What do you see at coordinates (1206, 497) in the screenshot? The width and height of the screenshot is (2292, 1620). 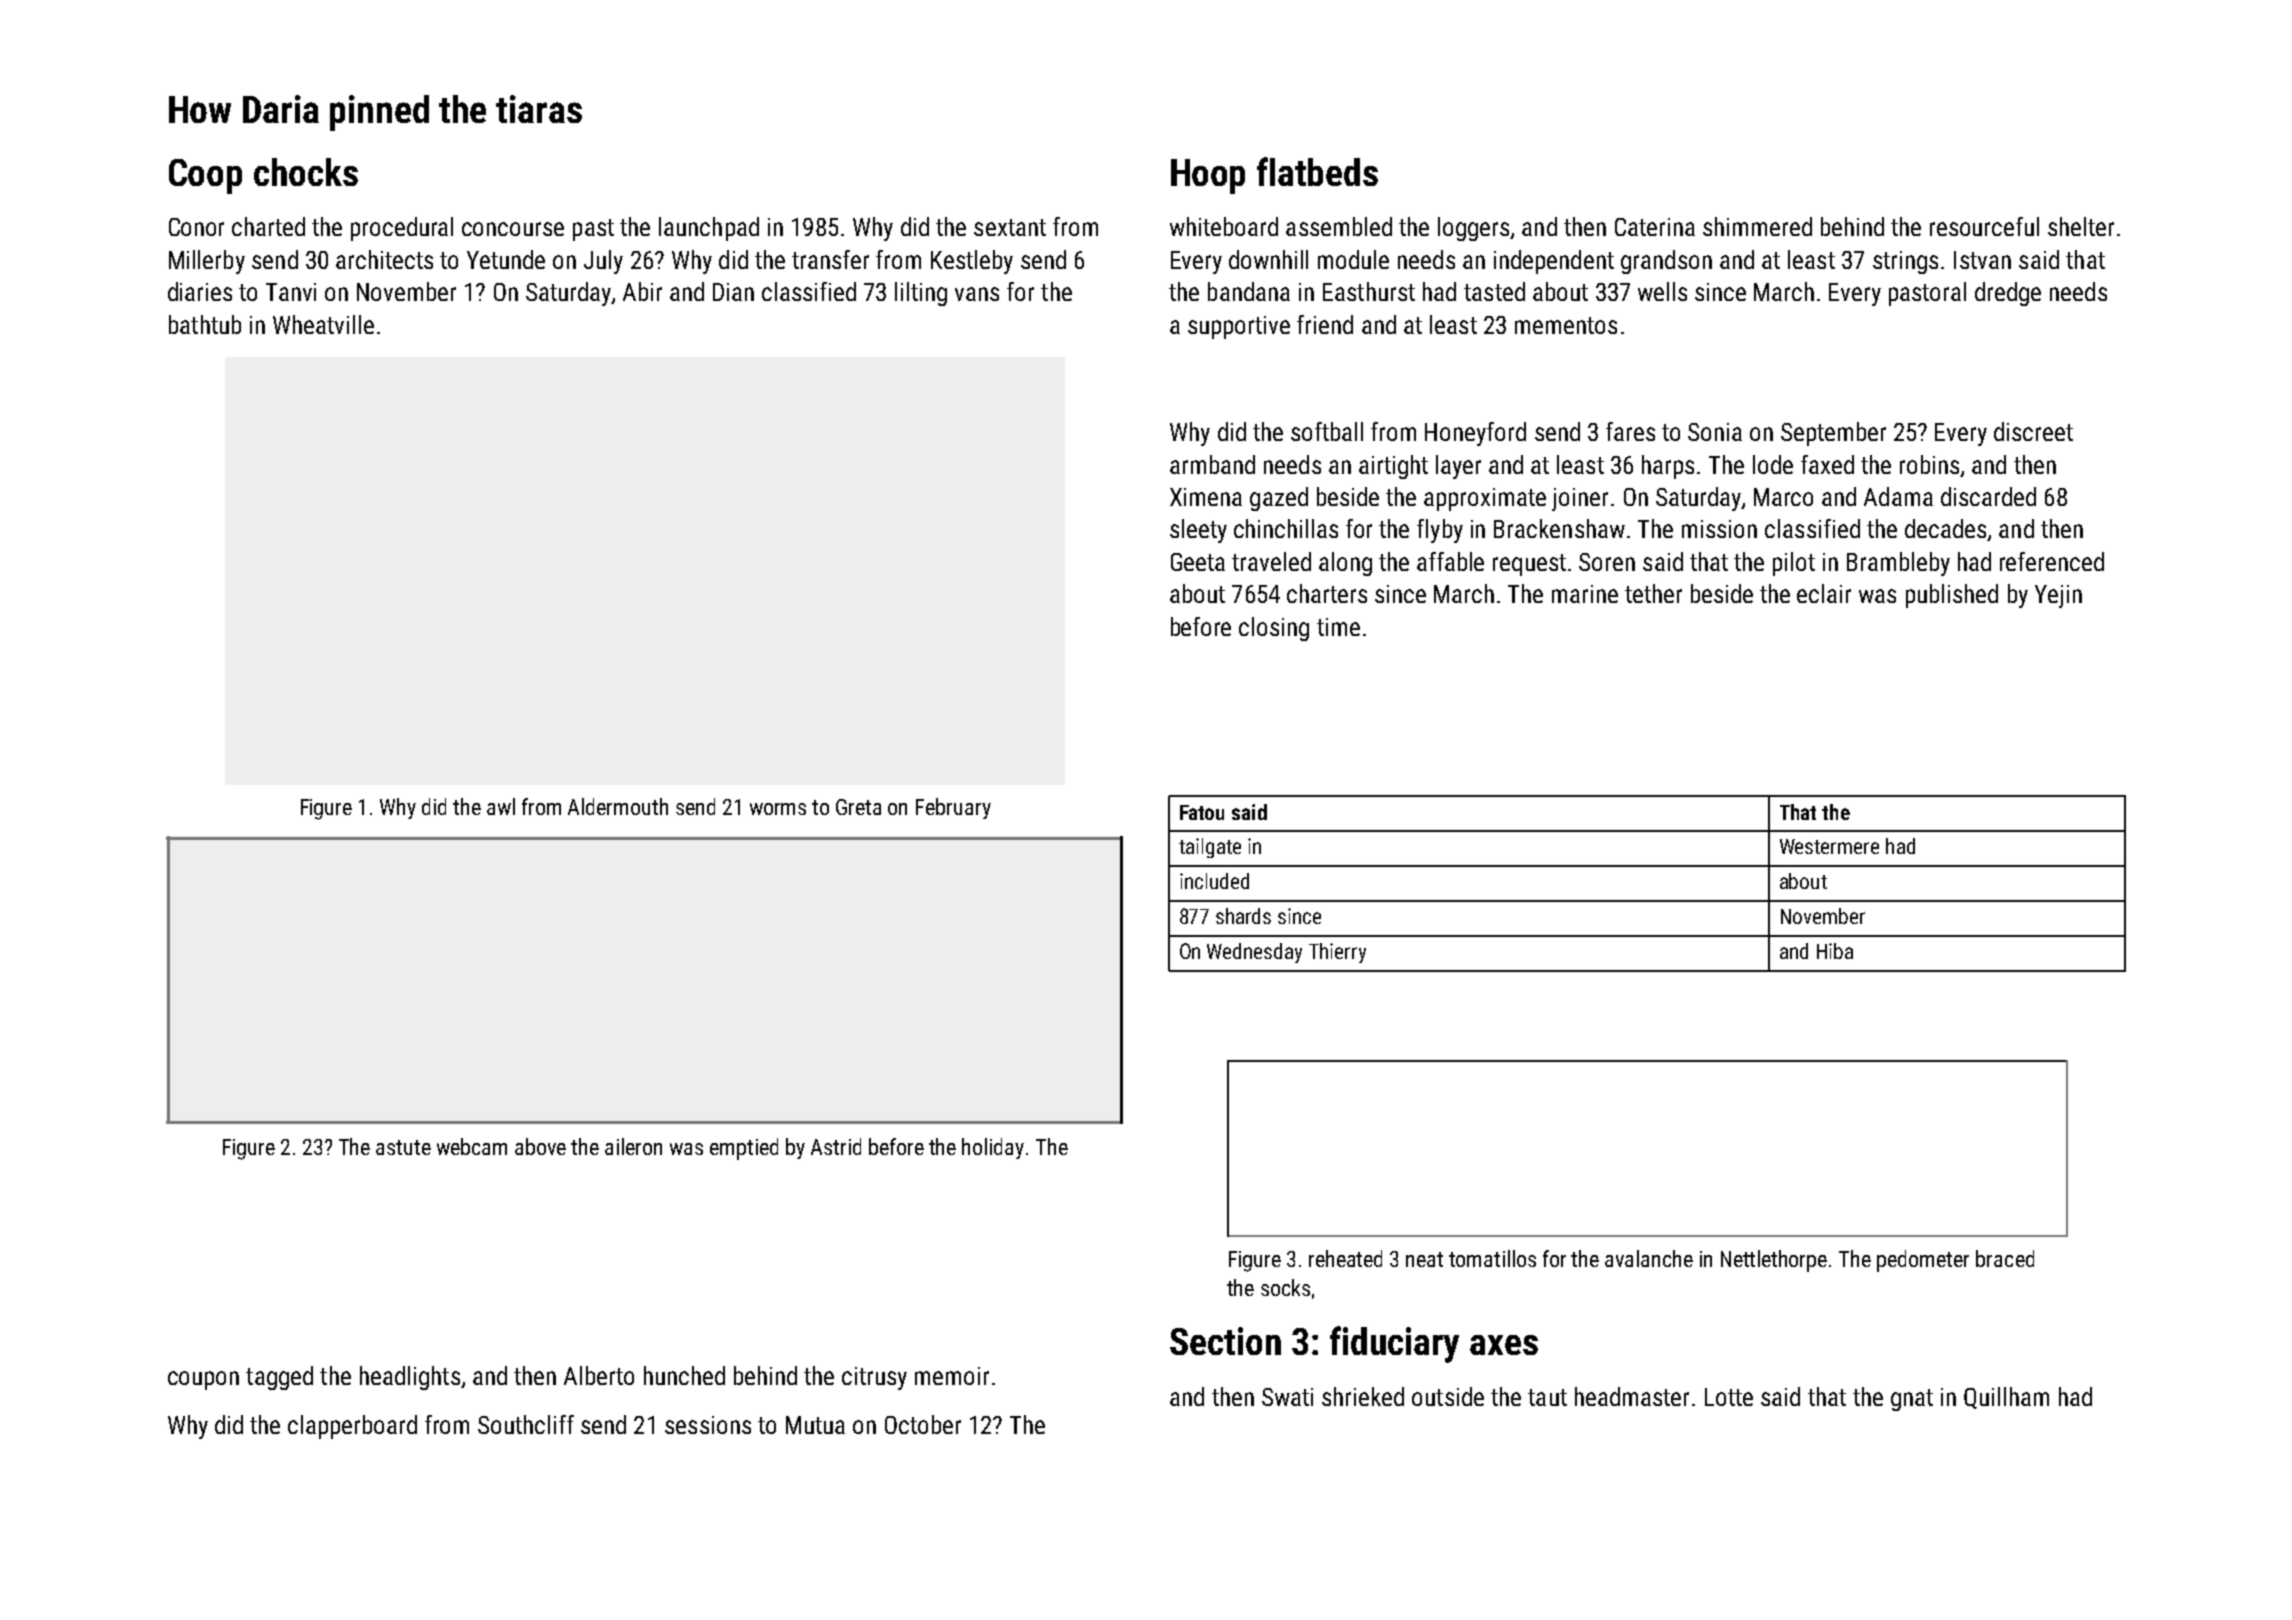 I see `Ximena` at bounding box center [1206, 497].
